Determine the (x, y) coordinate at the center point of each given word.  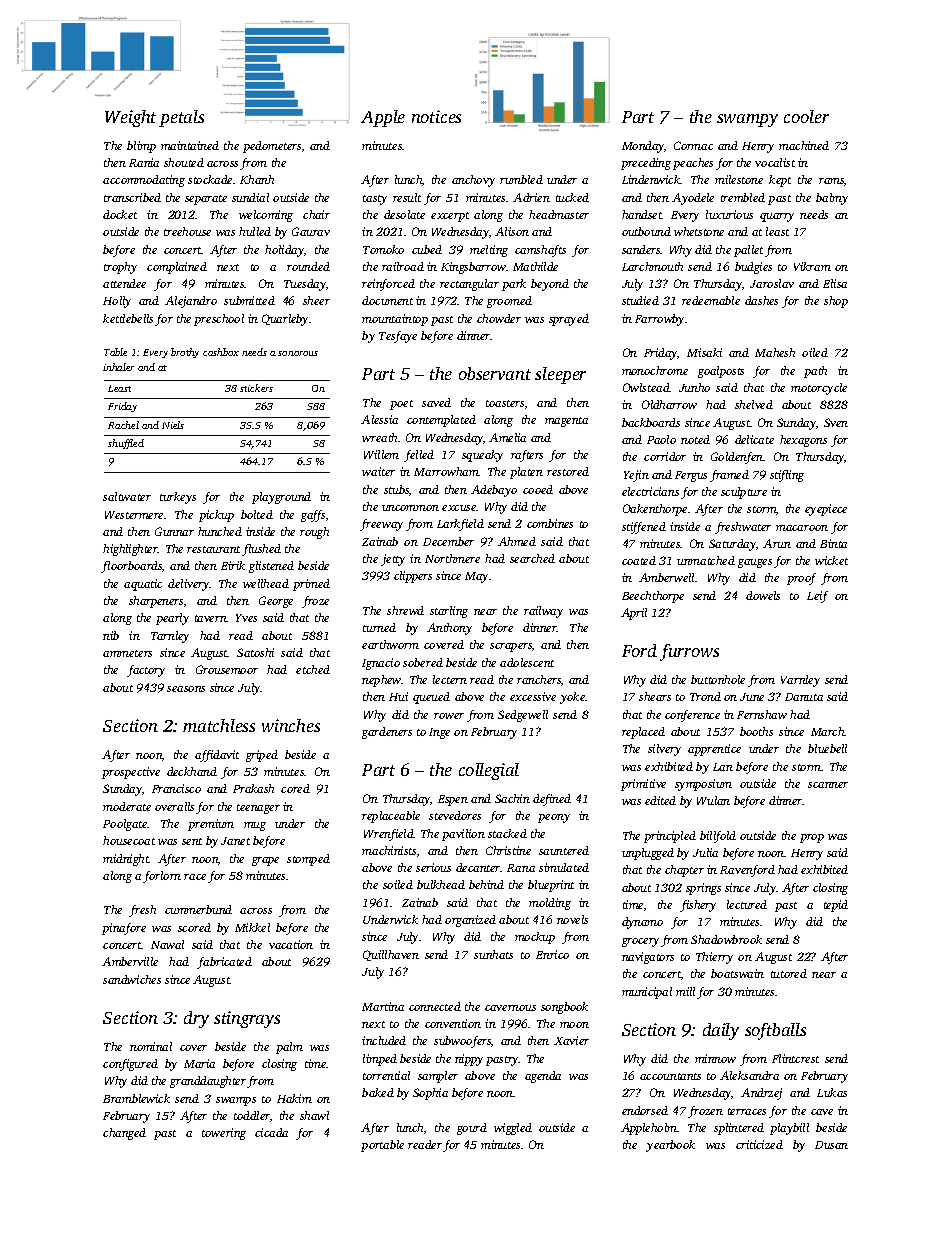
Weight (130, 118)
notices (436, 116)
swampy (747, 120)
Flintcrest (795, 1058)
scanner (828, 785)
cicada (271, 1132)
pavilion (463, 835)
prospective (131, 773)
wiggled (513, 1129)
